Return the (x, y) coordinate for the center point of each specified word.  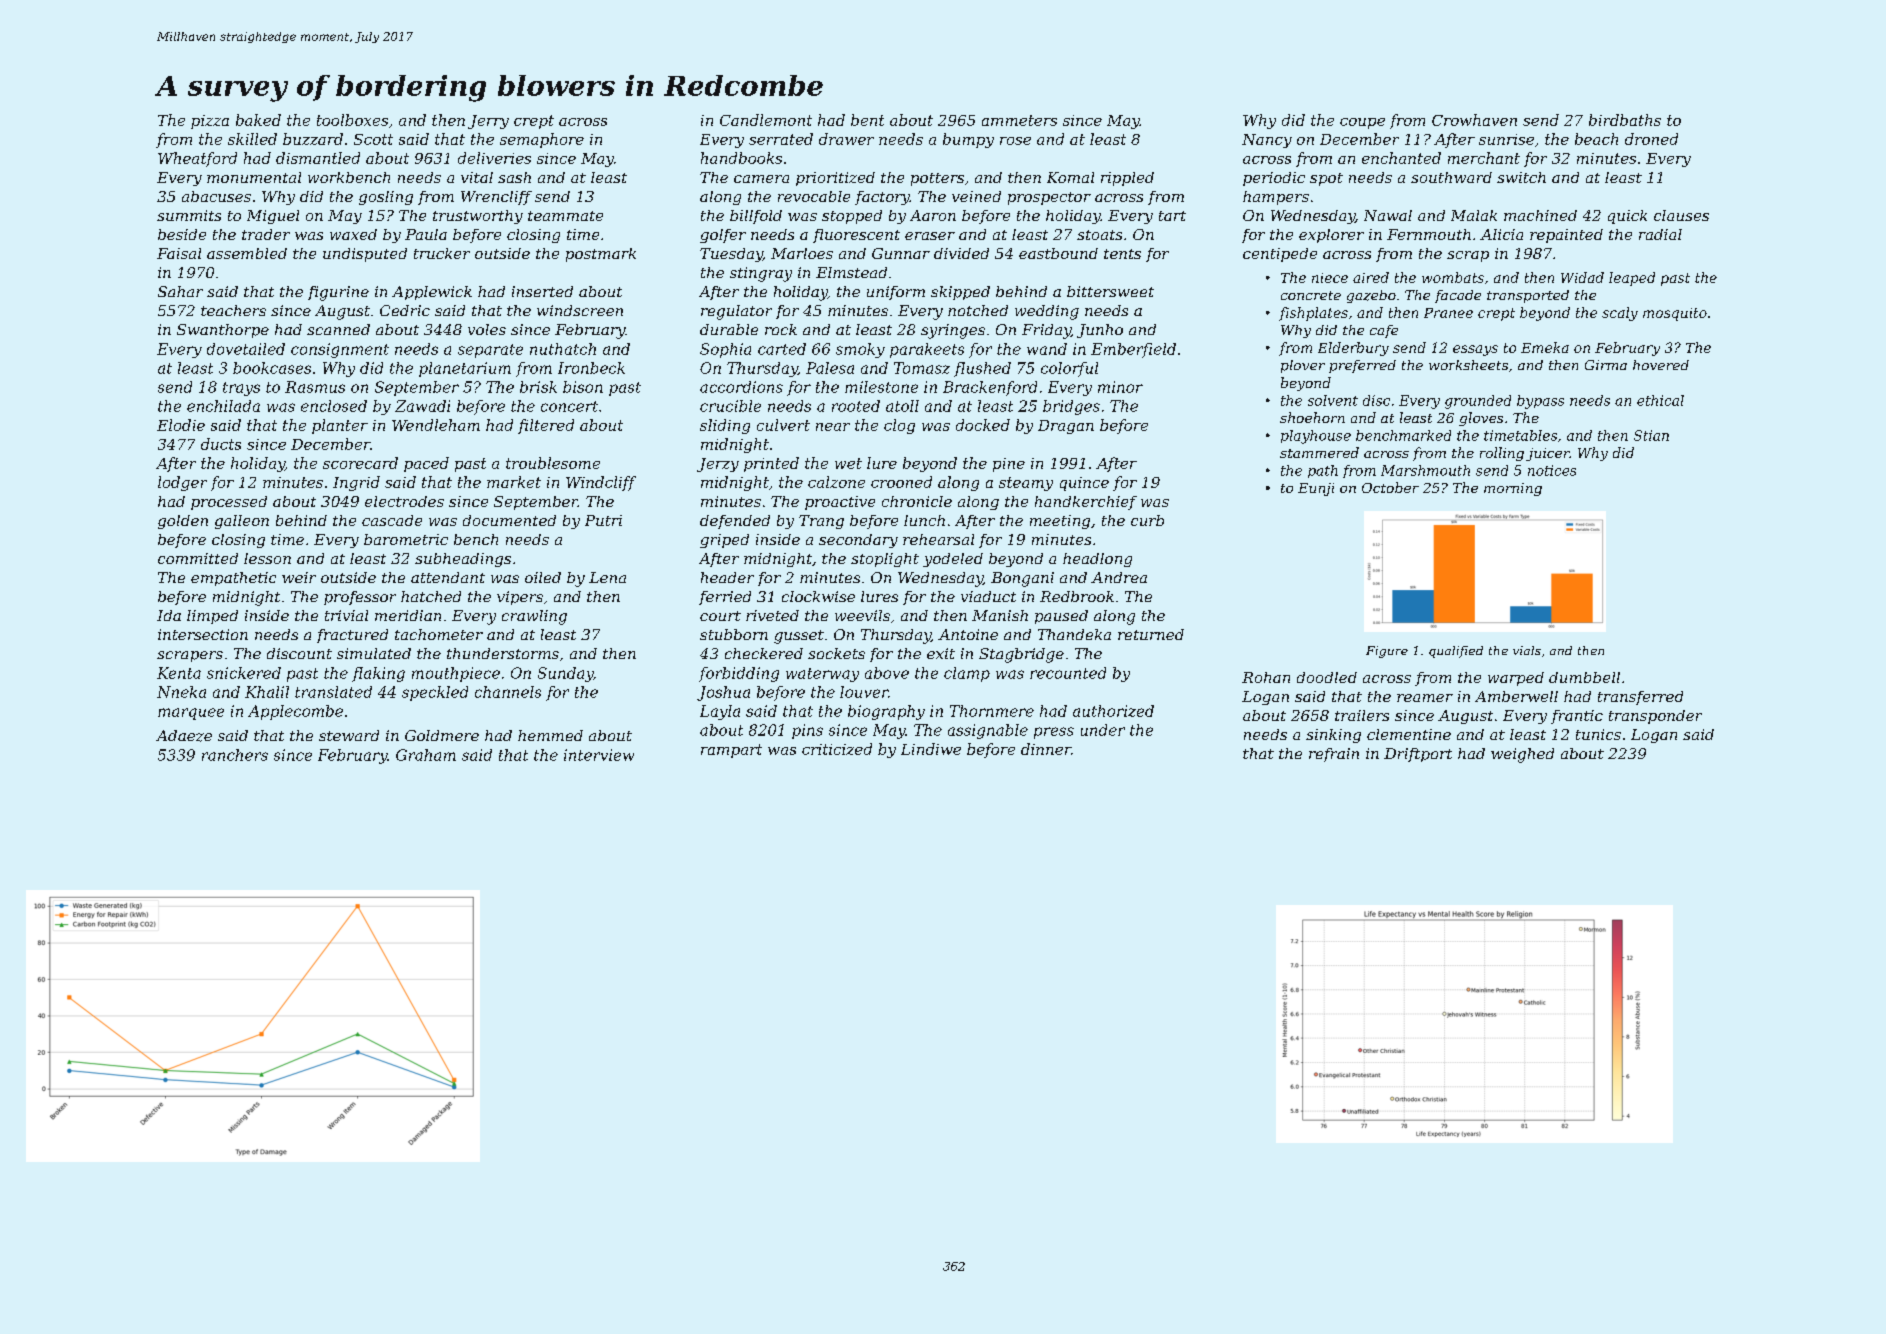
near (833, 427)
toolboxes (352, 120)
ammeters (1019, 120)
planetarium (465, 369)
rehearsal (938, 539)
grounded (1478, 402)
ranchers (235, 755)
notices (1552, 470)
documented (509, 520)
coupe (1362, 123)
